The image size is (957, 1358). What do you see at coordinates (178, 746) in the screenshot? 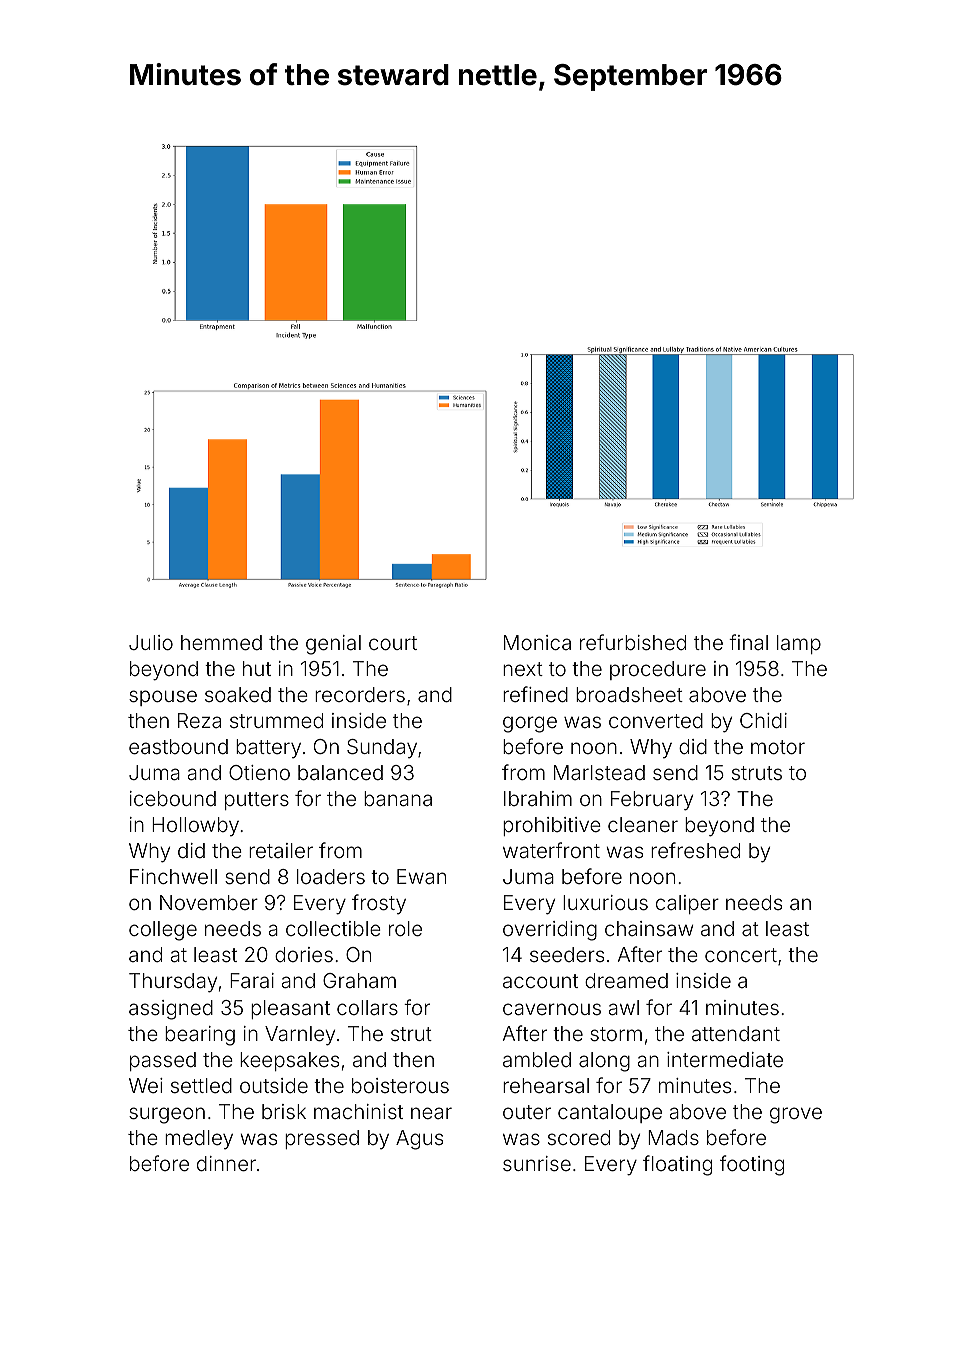
I see `eastbound` at bounding box center [178, 746].
